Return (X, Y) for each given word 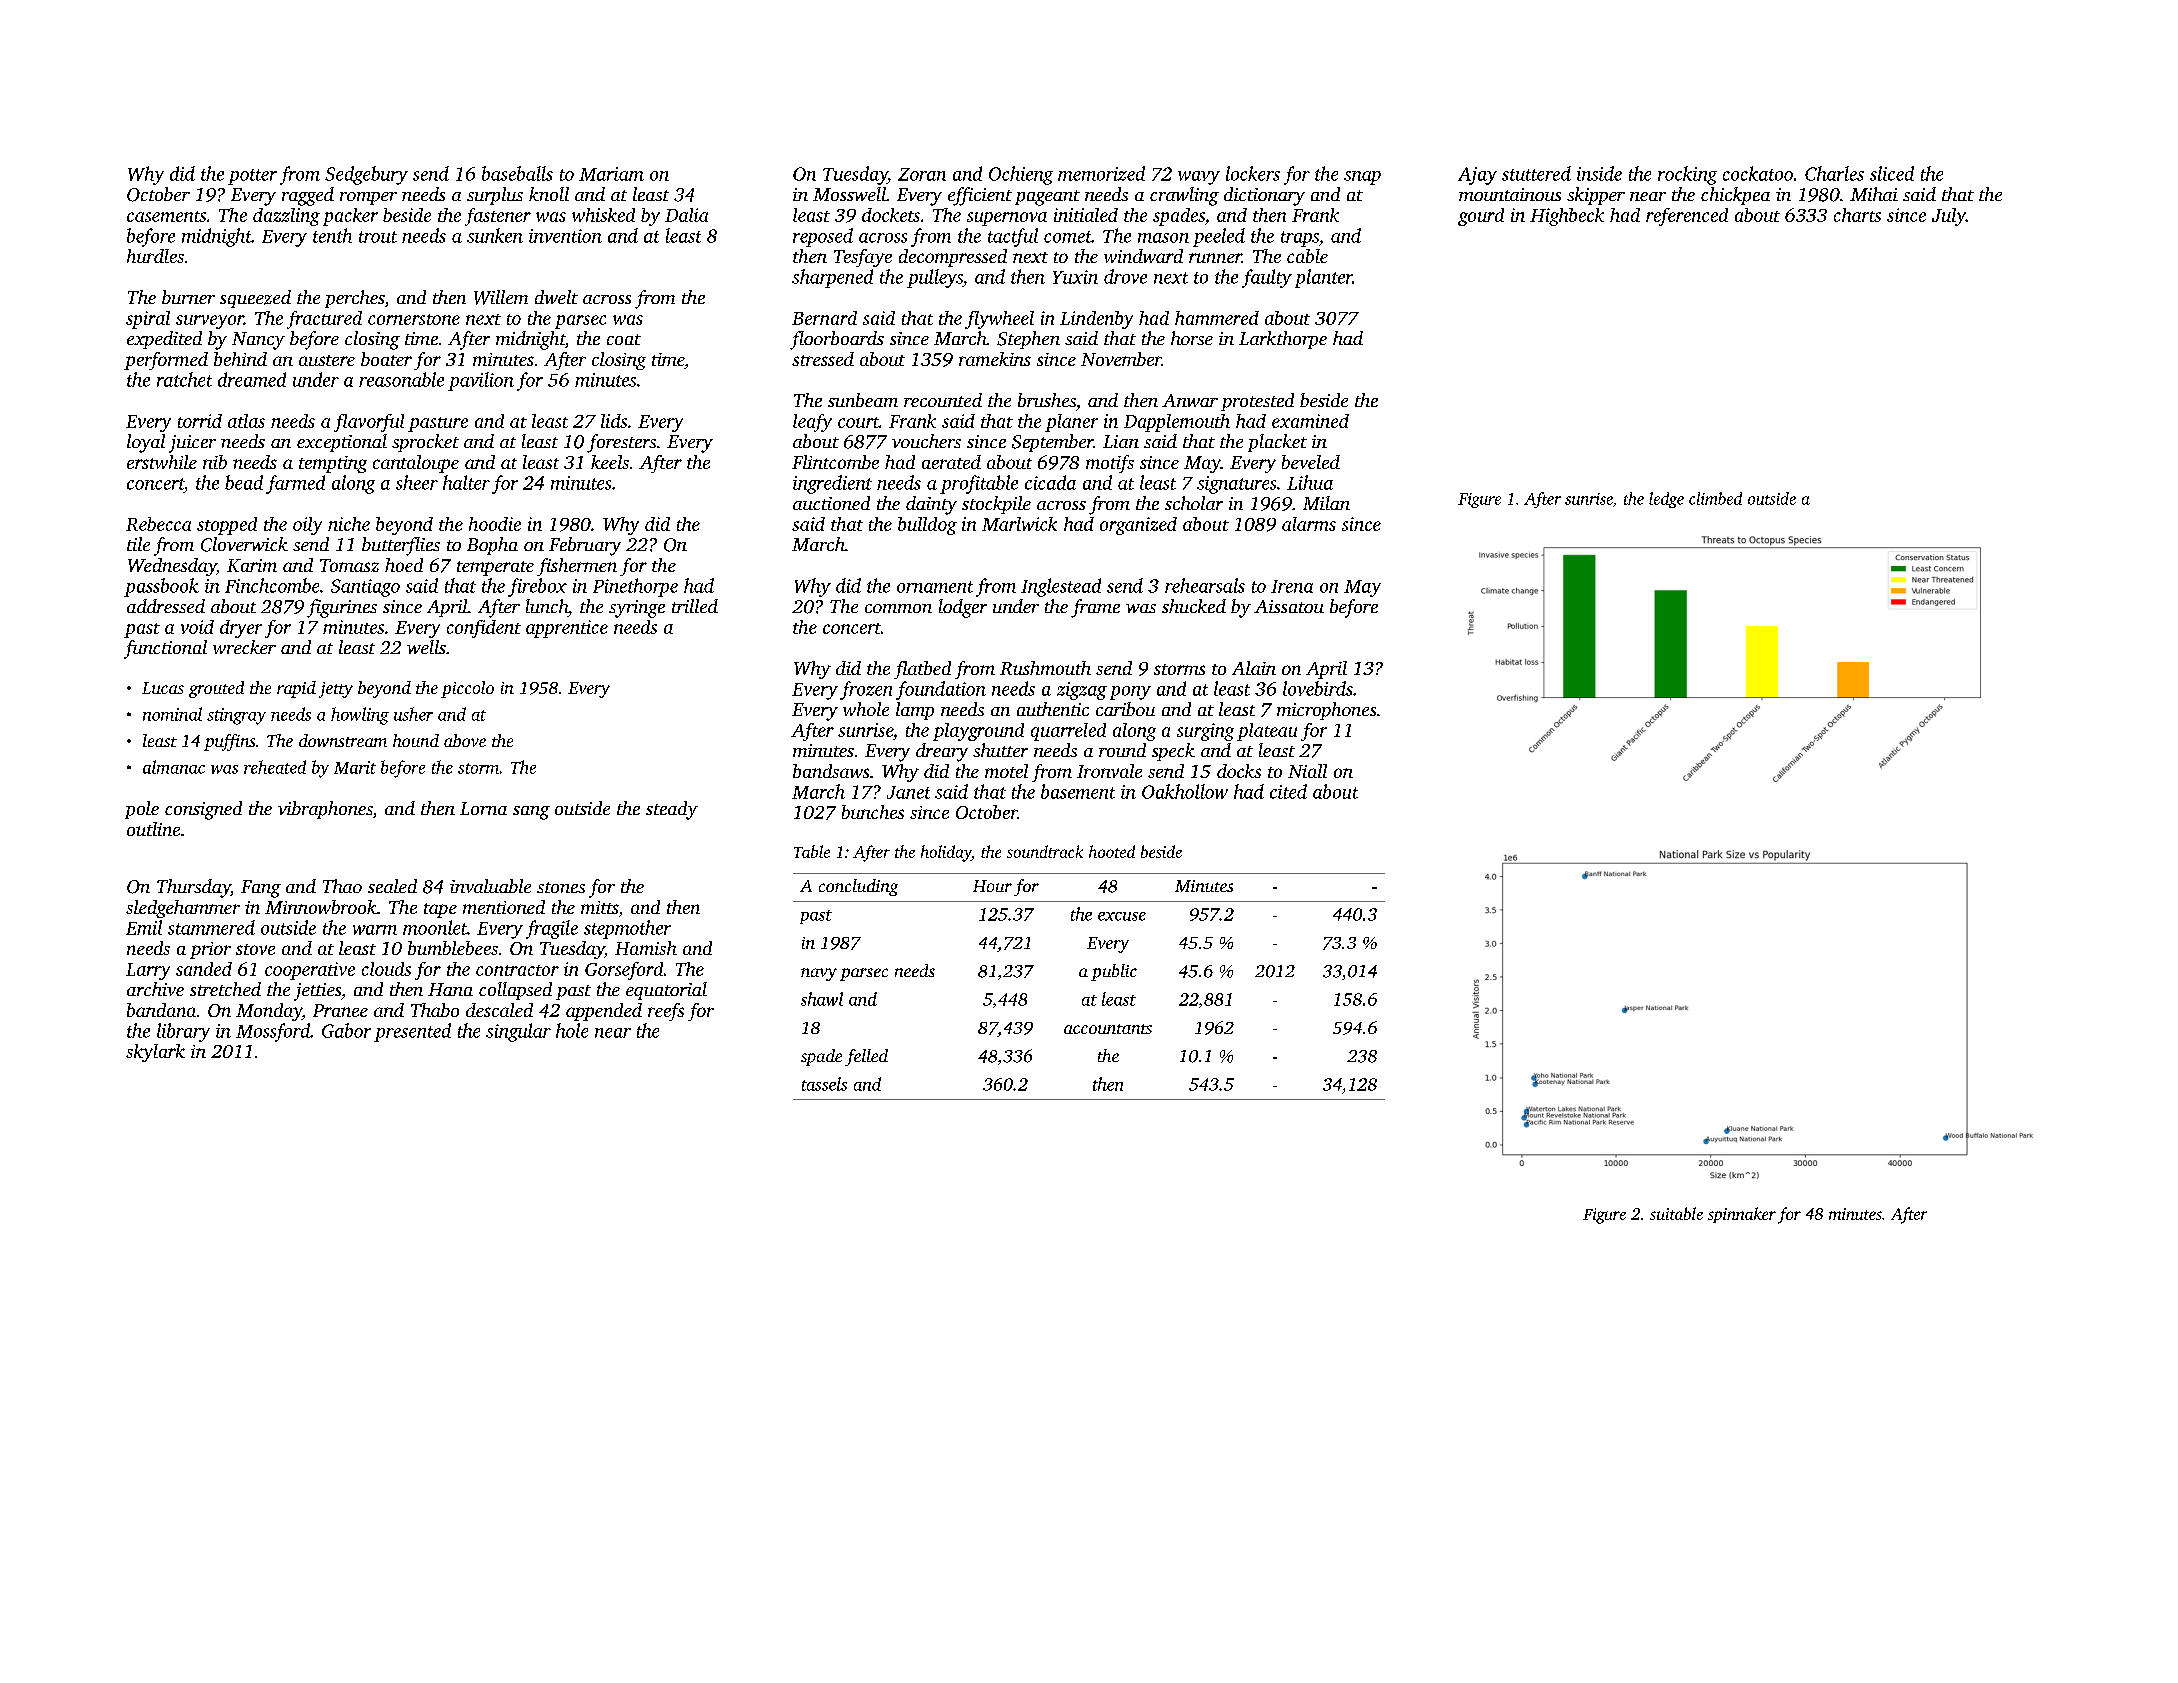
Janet (908, 792)
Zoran (922, 174)
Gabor (346, 1030)
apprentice (567, 629)
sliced (1892, 173)
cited (1288, 791)
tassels (824, 1084)
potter (252, 177)
